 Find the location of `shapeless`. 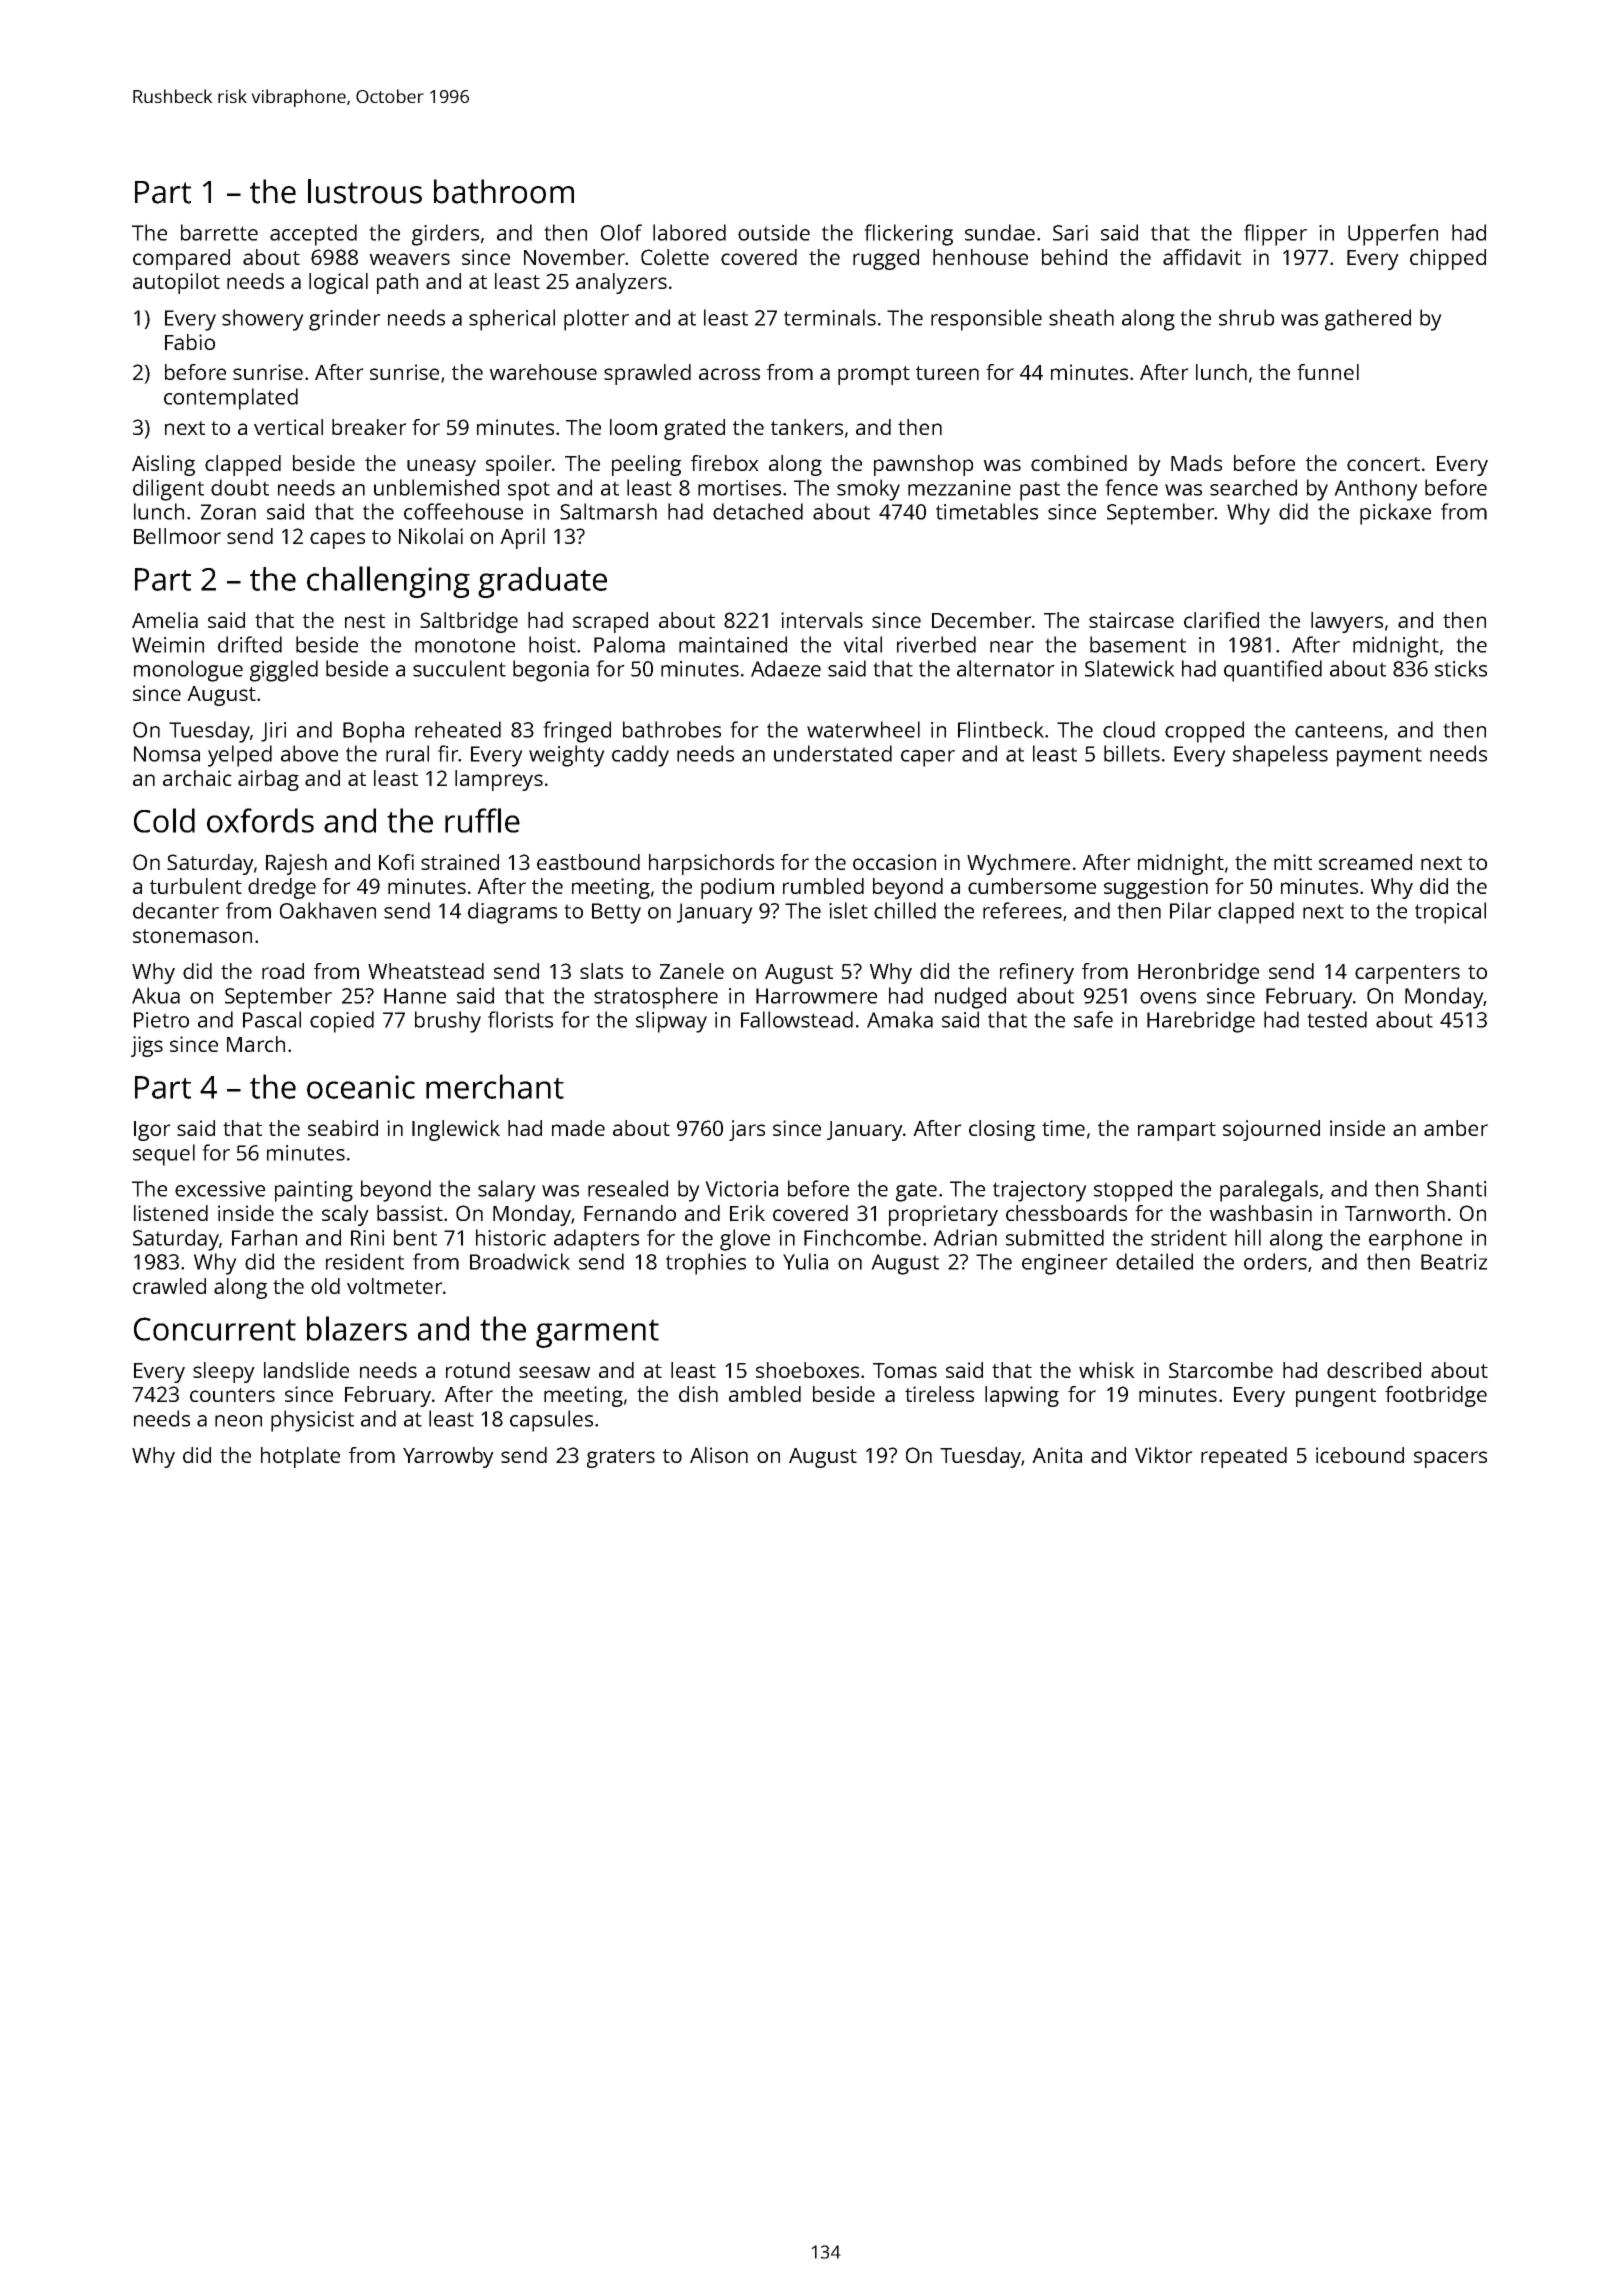

shapeless is located at coordinates (1280, 756).
